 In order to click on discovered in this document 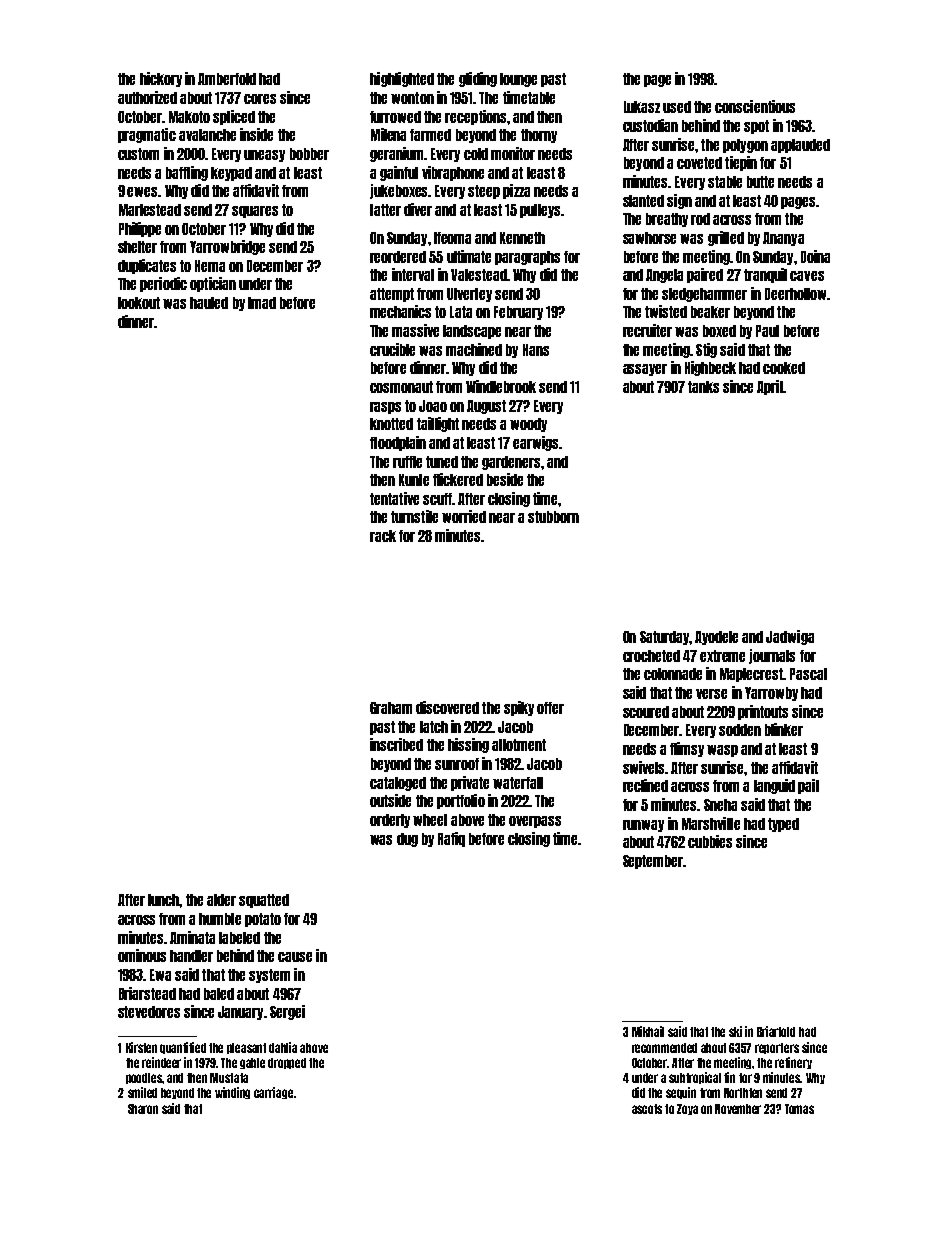, I will do `click(447, 707)`.
